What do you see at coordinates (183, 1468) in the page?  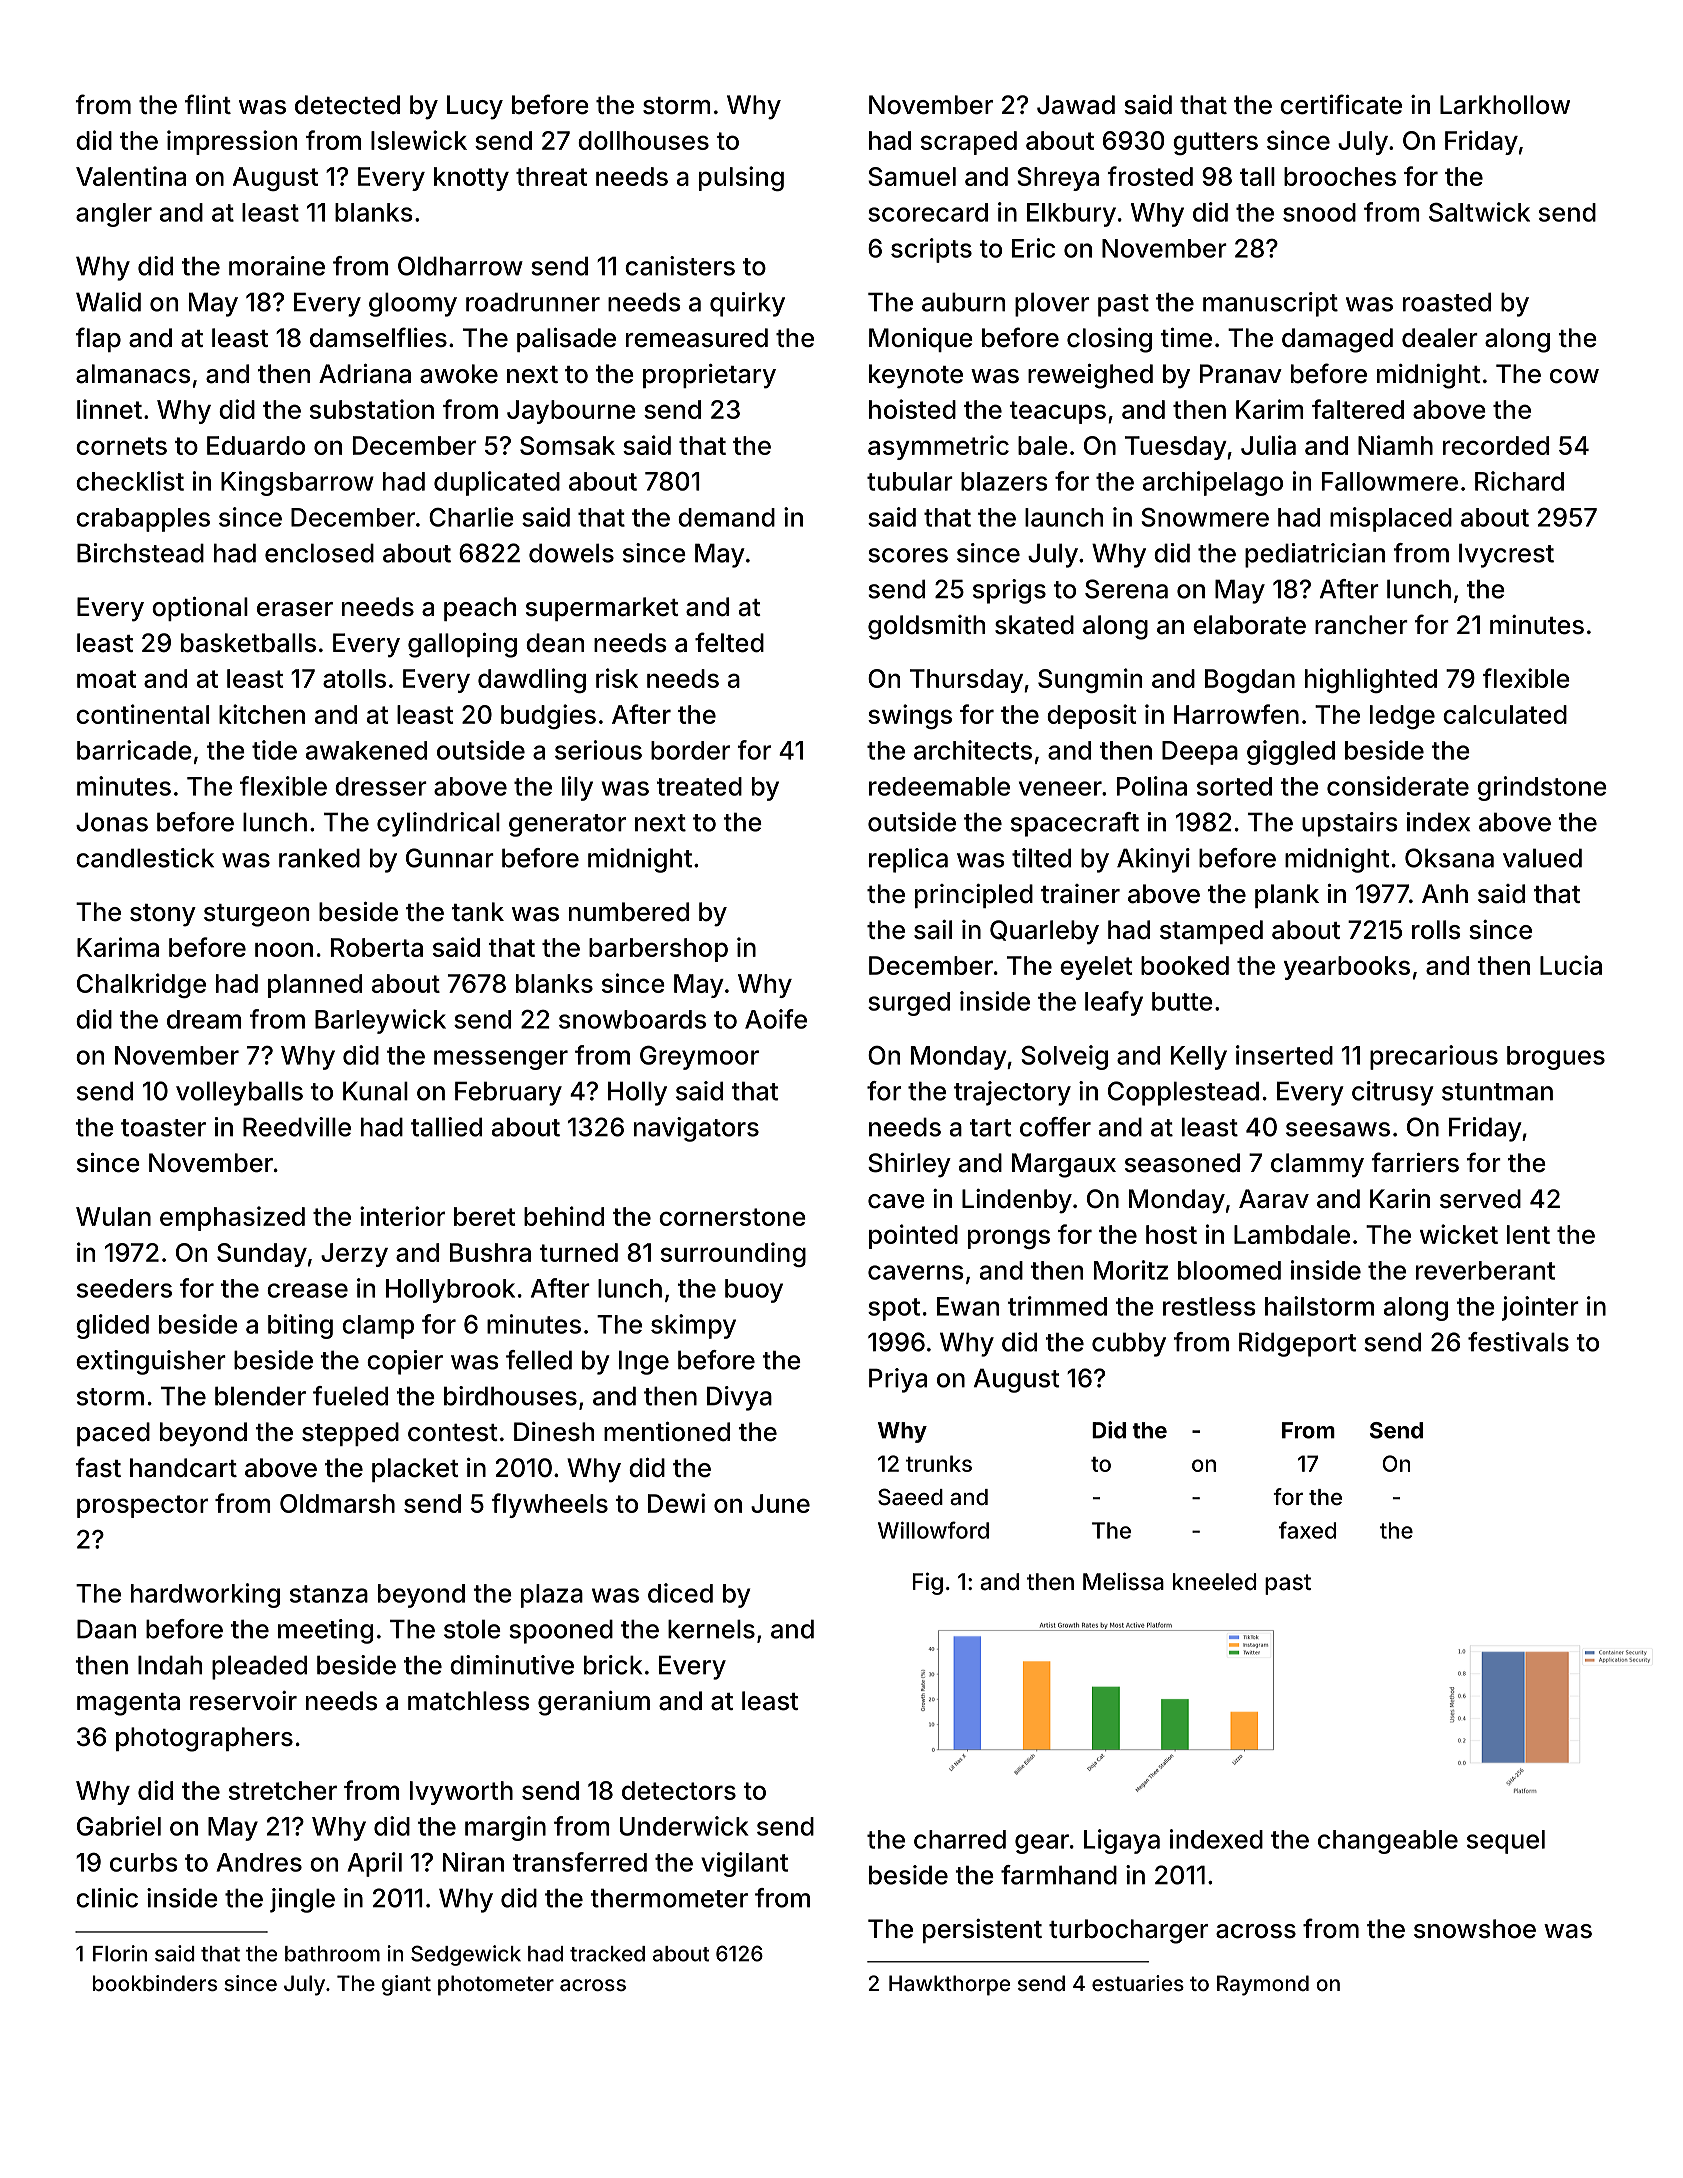 I see `handcart` at bounding box center [183, 1468].
